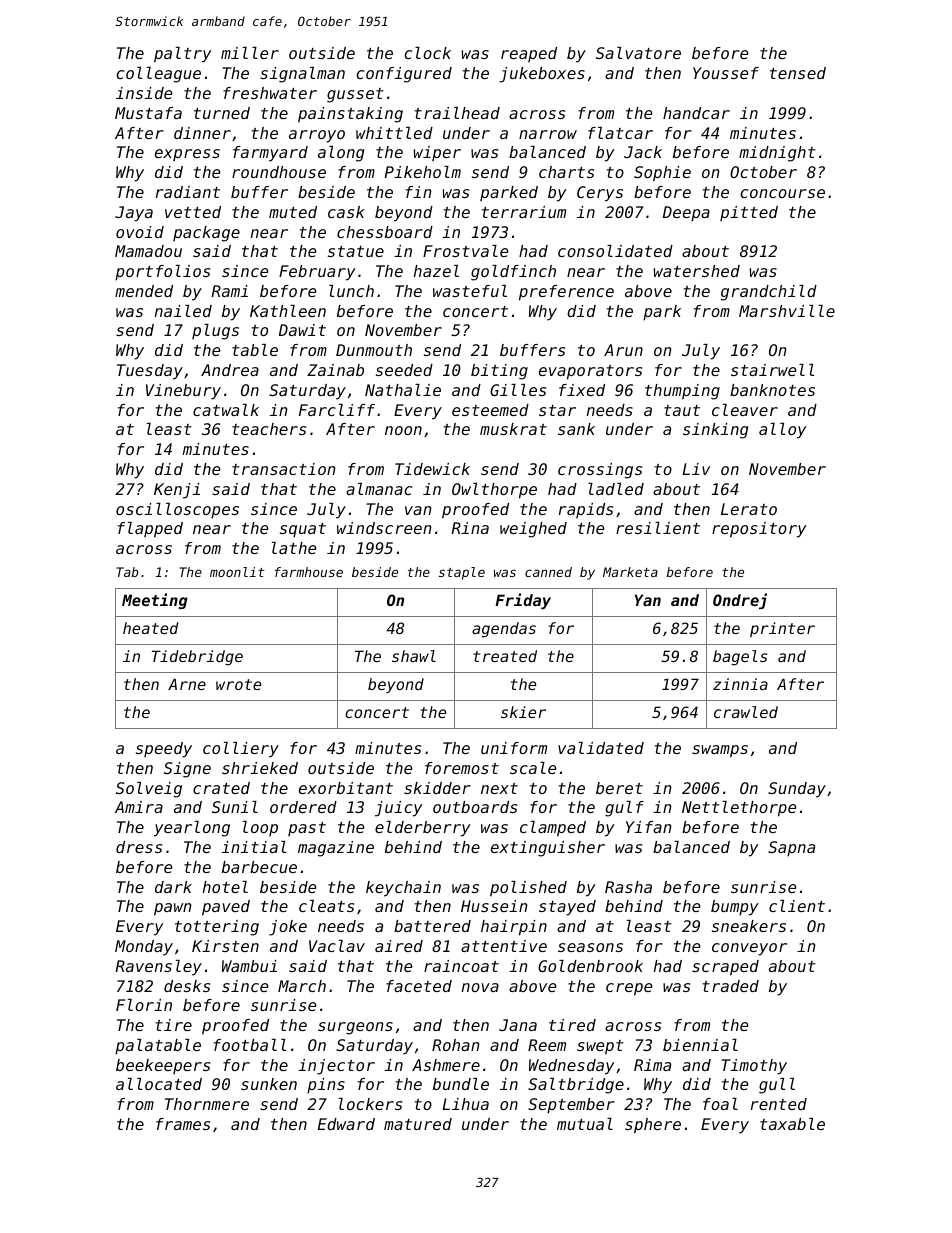 Image resolution: width=952 pixels, height=1233 pixels. Describe the element at coordinates (529, 54) in the screenshot. I see `reaped` at that location.
